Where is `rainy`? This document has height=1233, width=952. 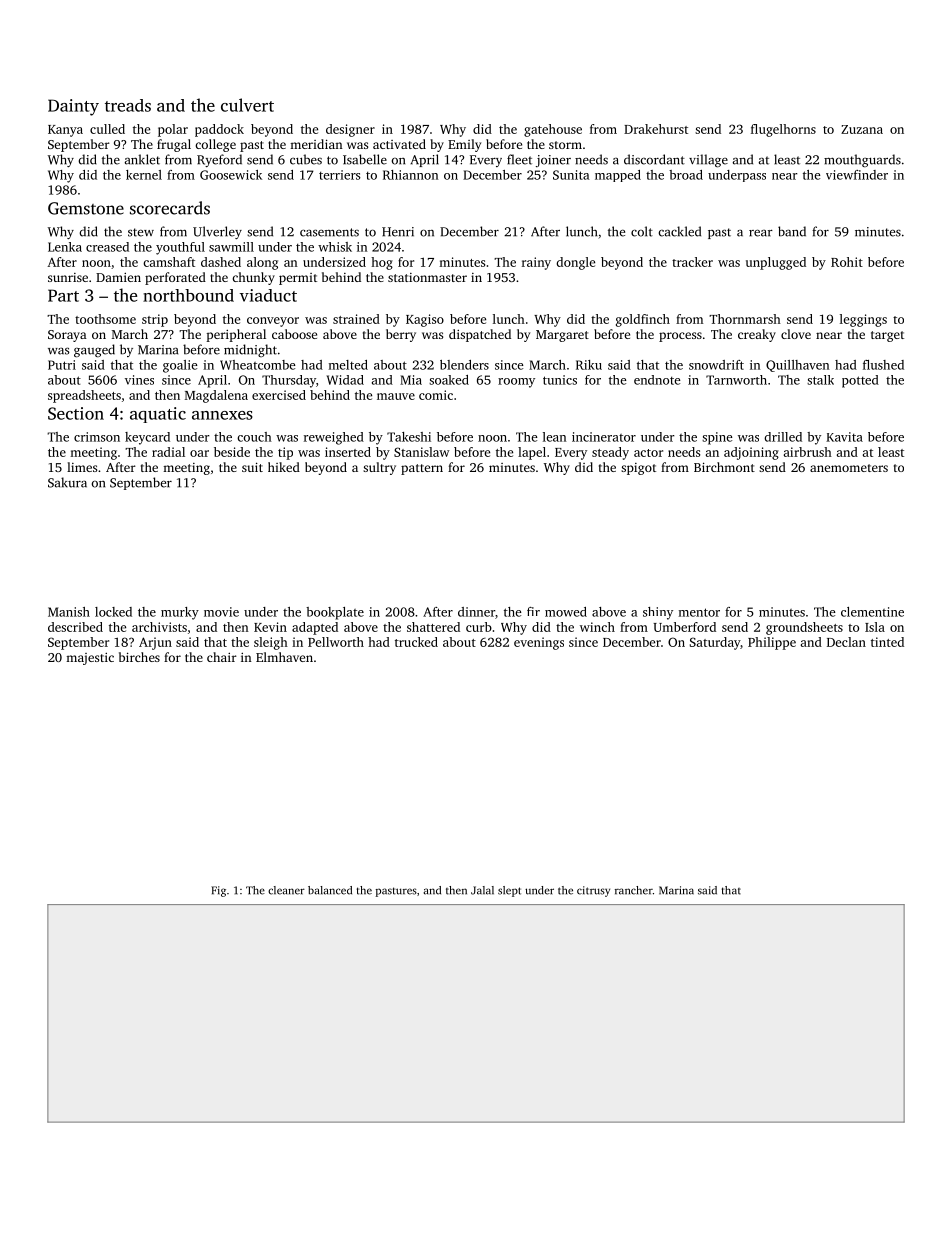
rainy is located at coordinates (536, 263).
